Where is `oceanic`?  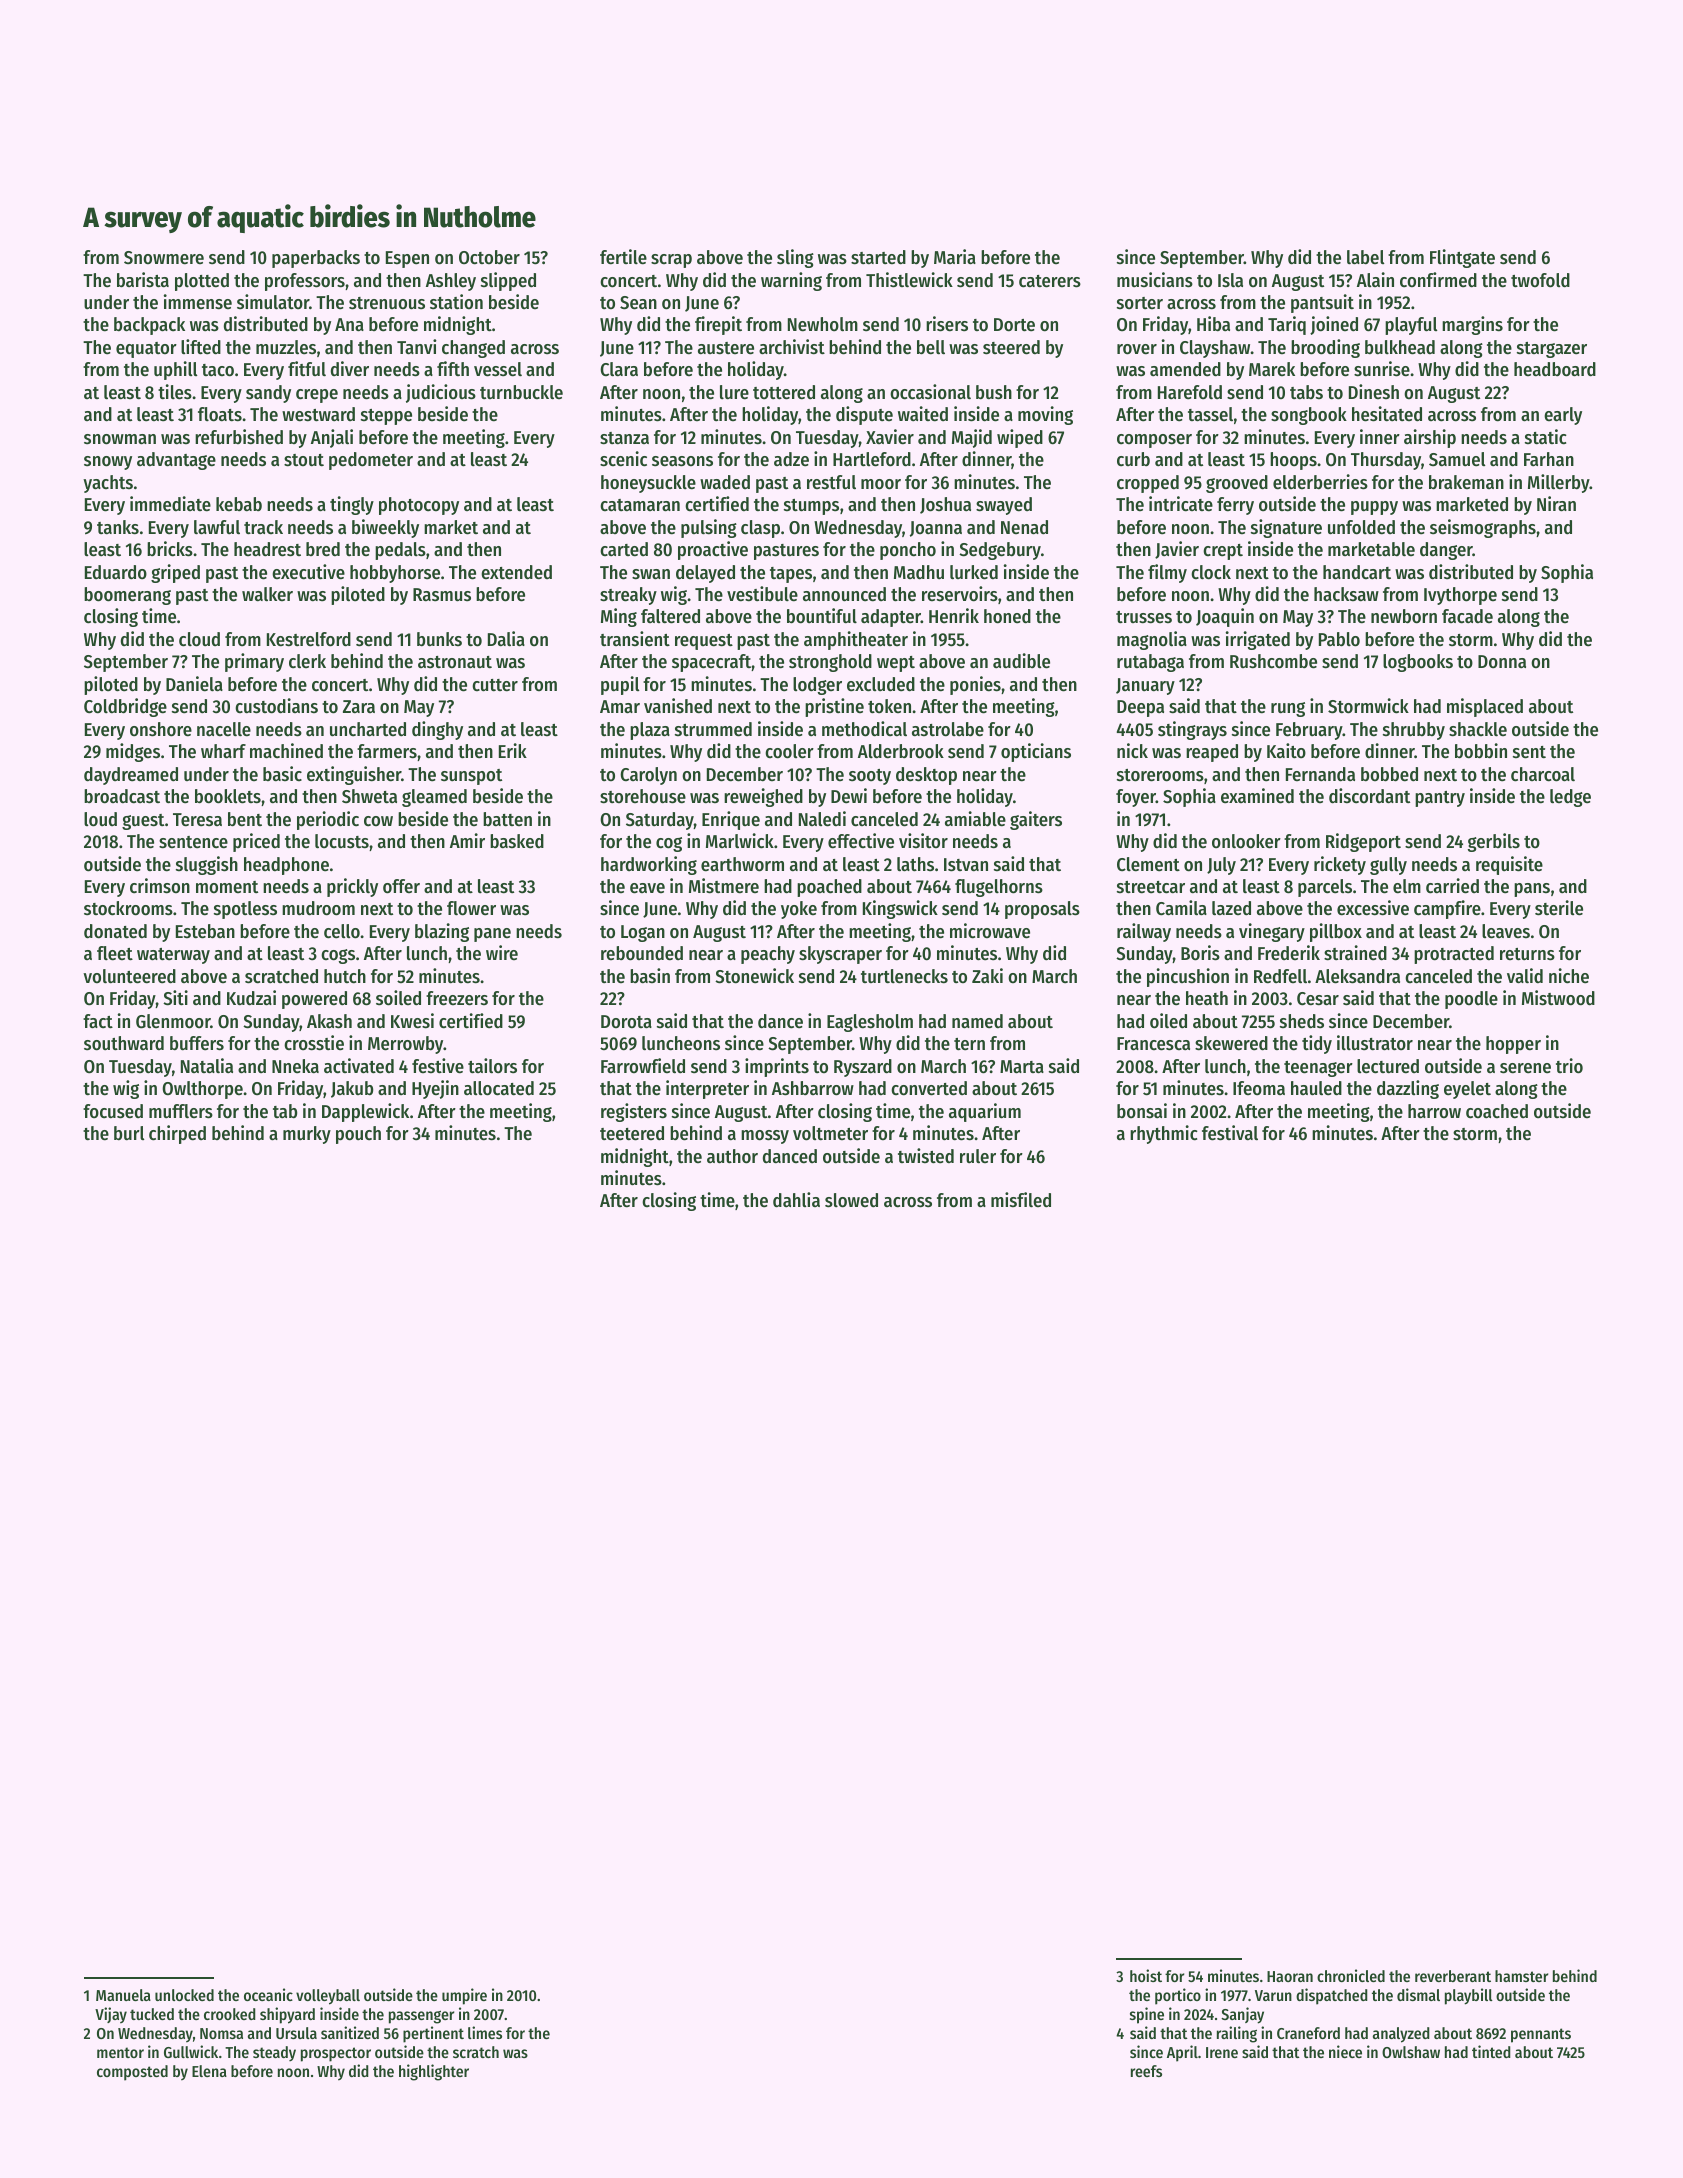 oceanic is located at coordinates (268, 1994).
